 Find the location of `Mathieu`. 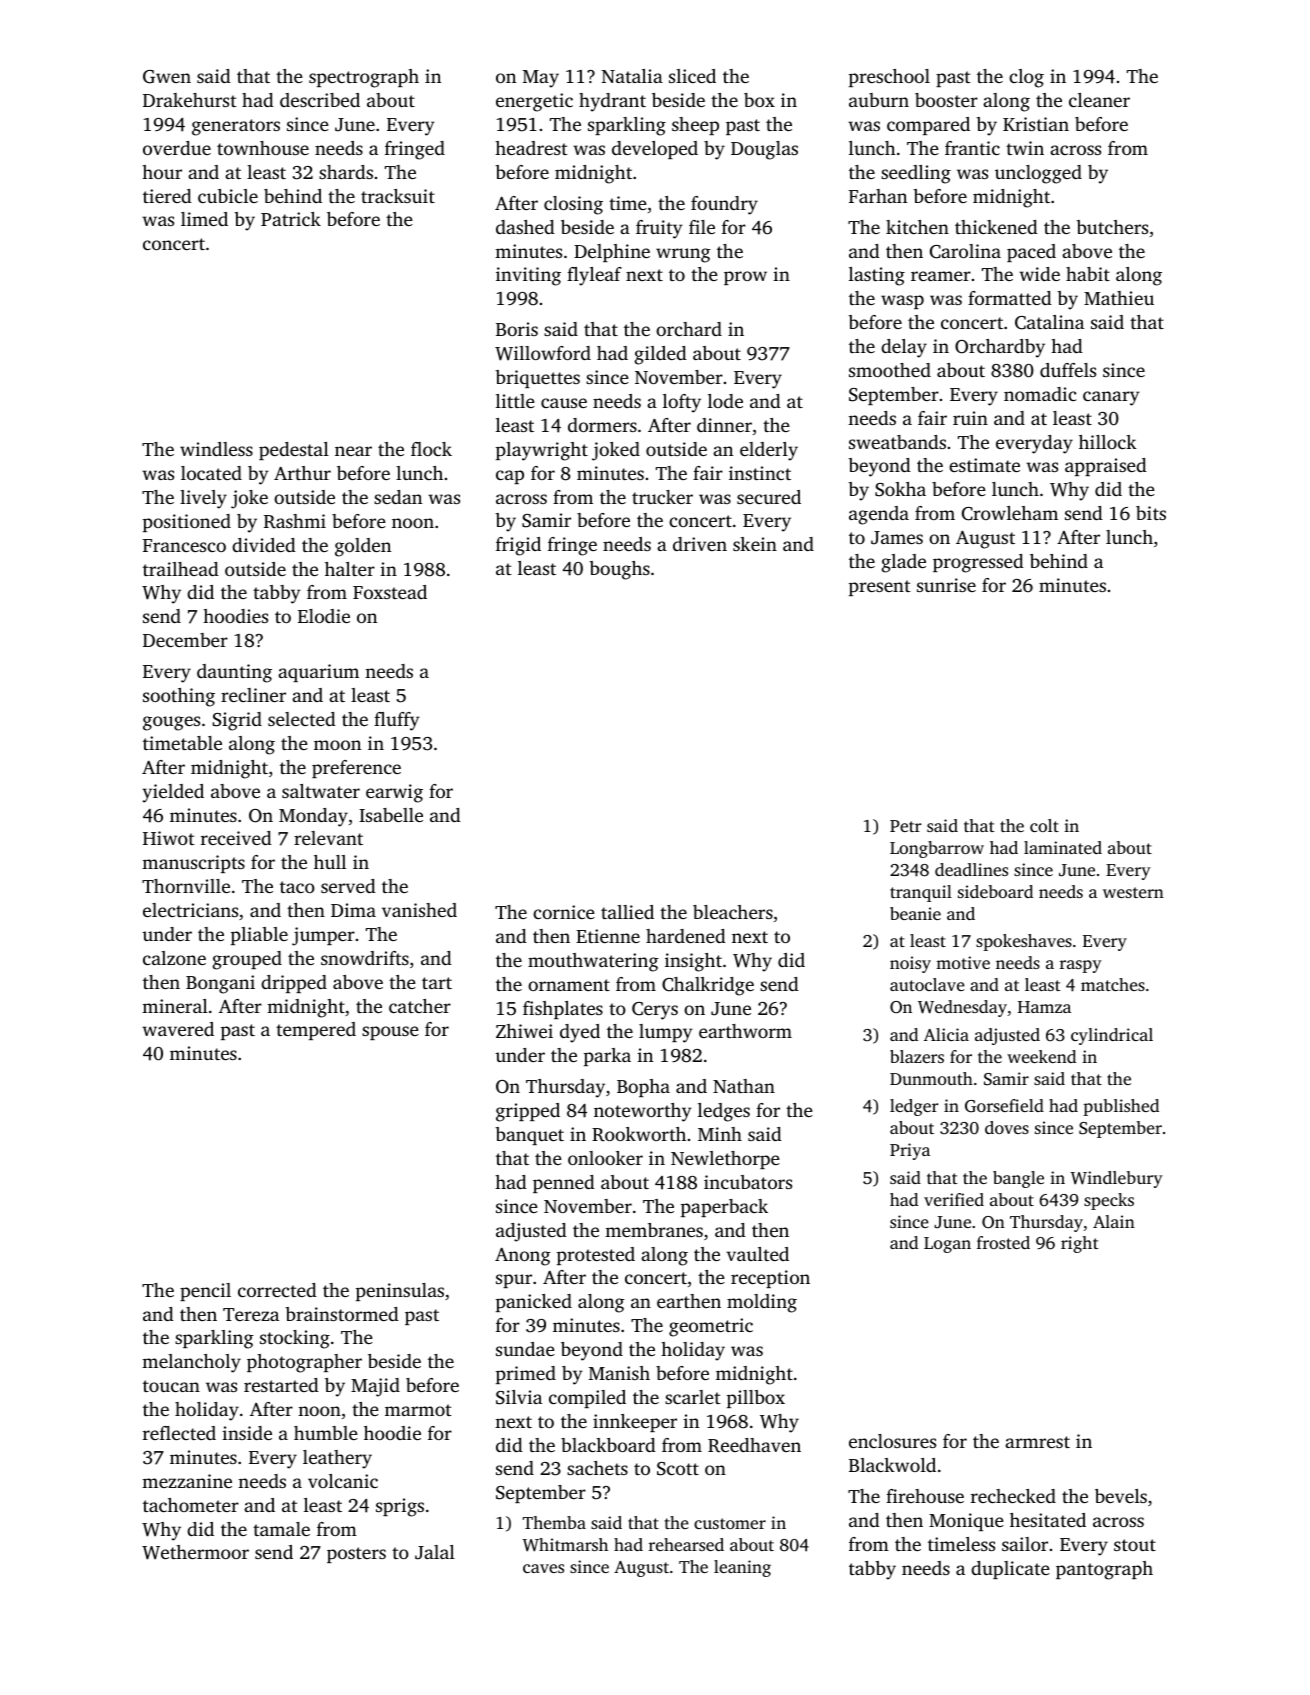

Mathieu is located at coordinates (1119, 298).
